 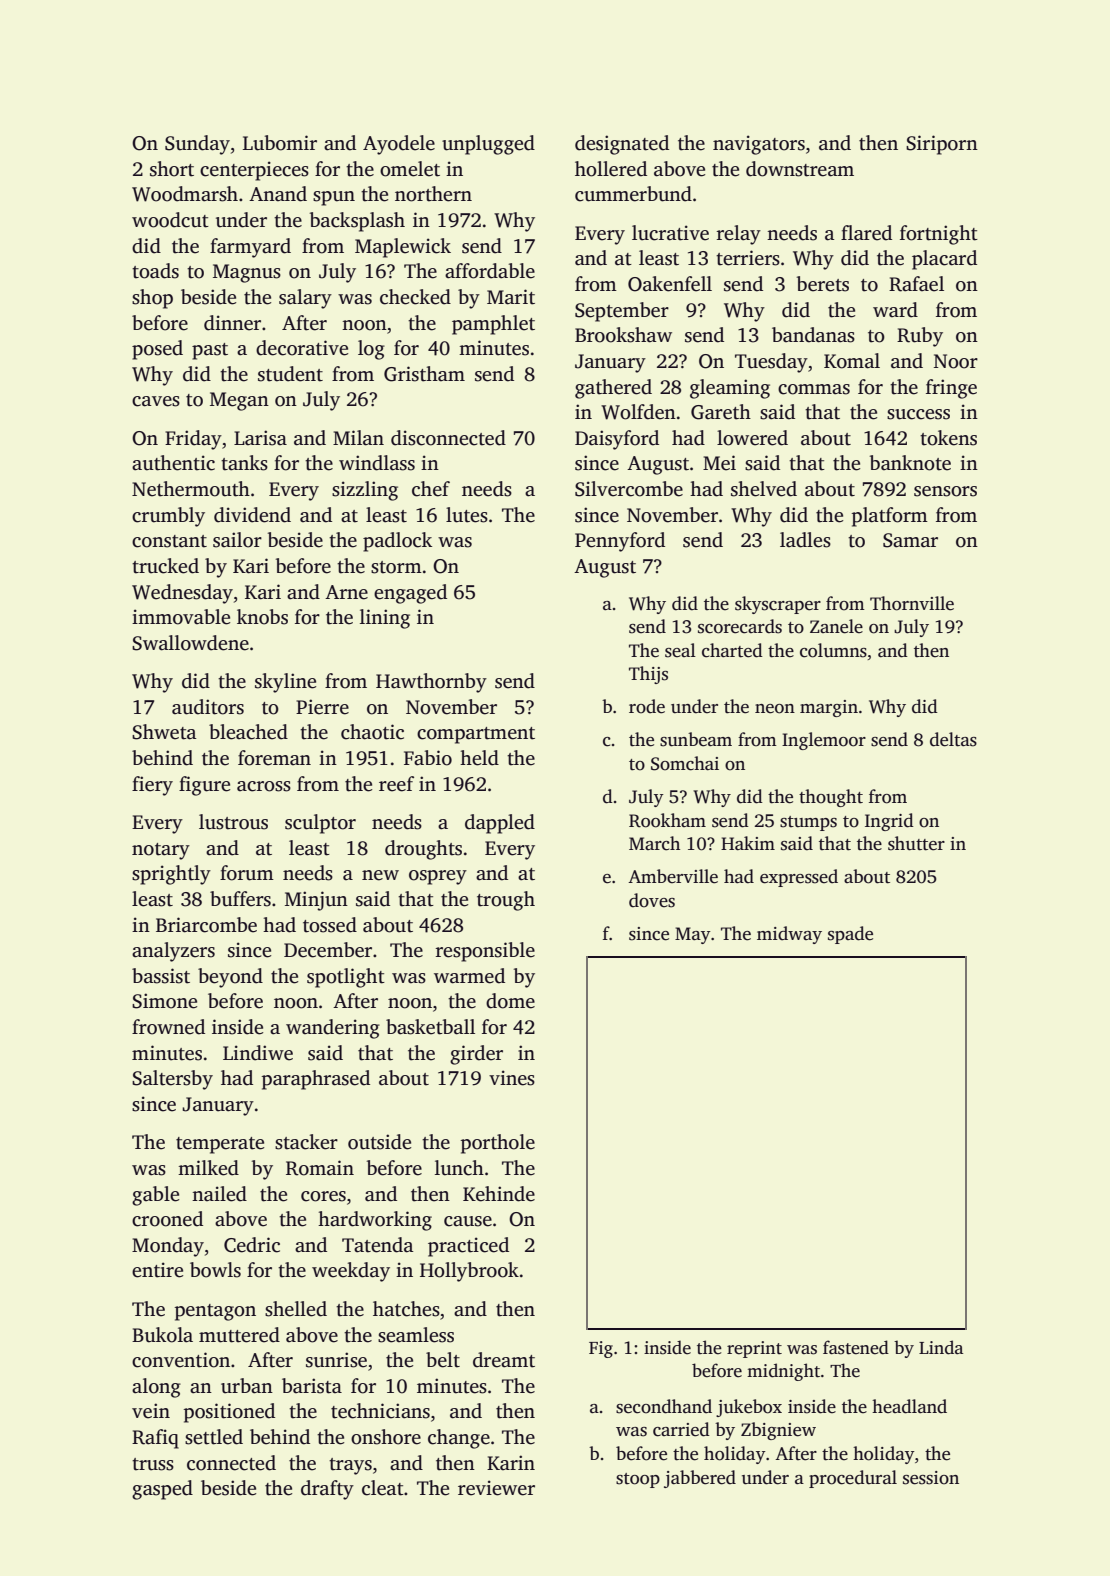 What do you see at coordinates (916, 843) in the page?
I see `shutter` at bounding box center [916, 843].
